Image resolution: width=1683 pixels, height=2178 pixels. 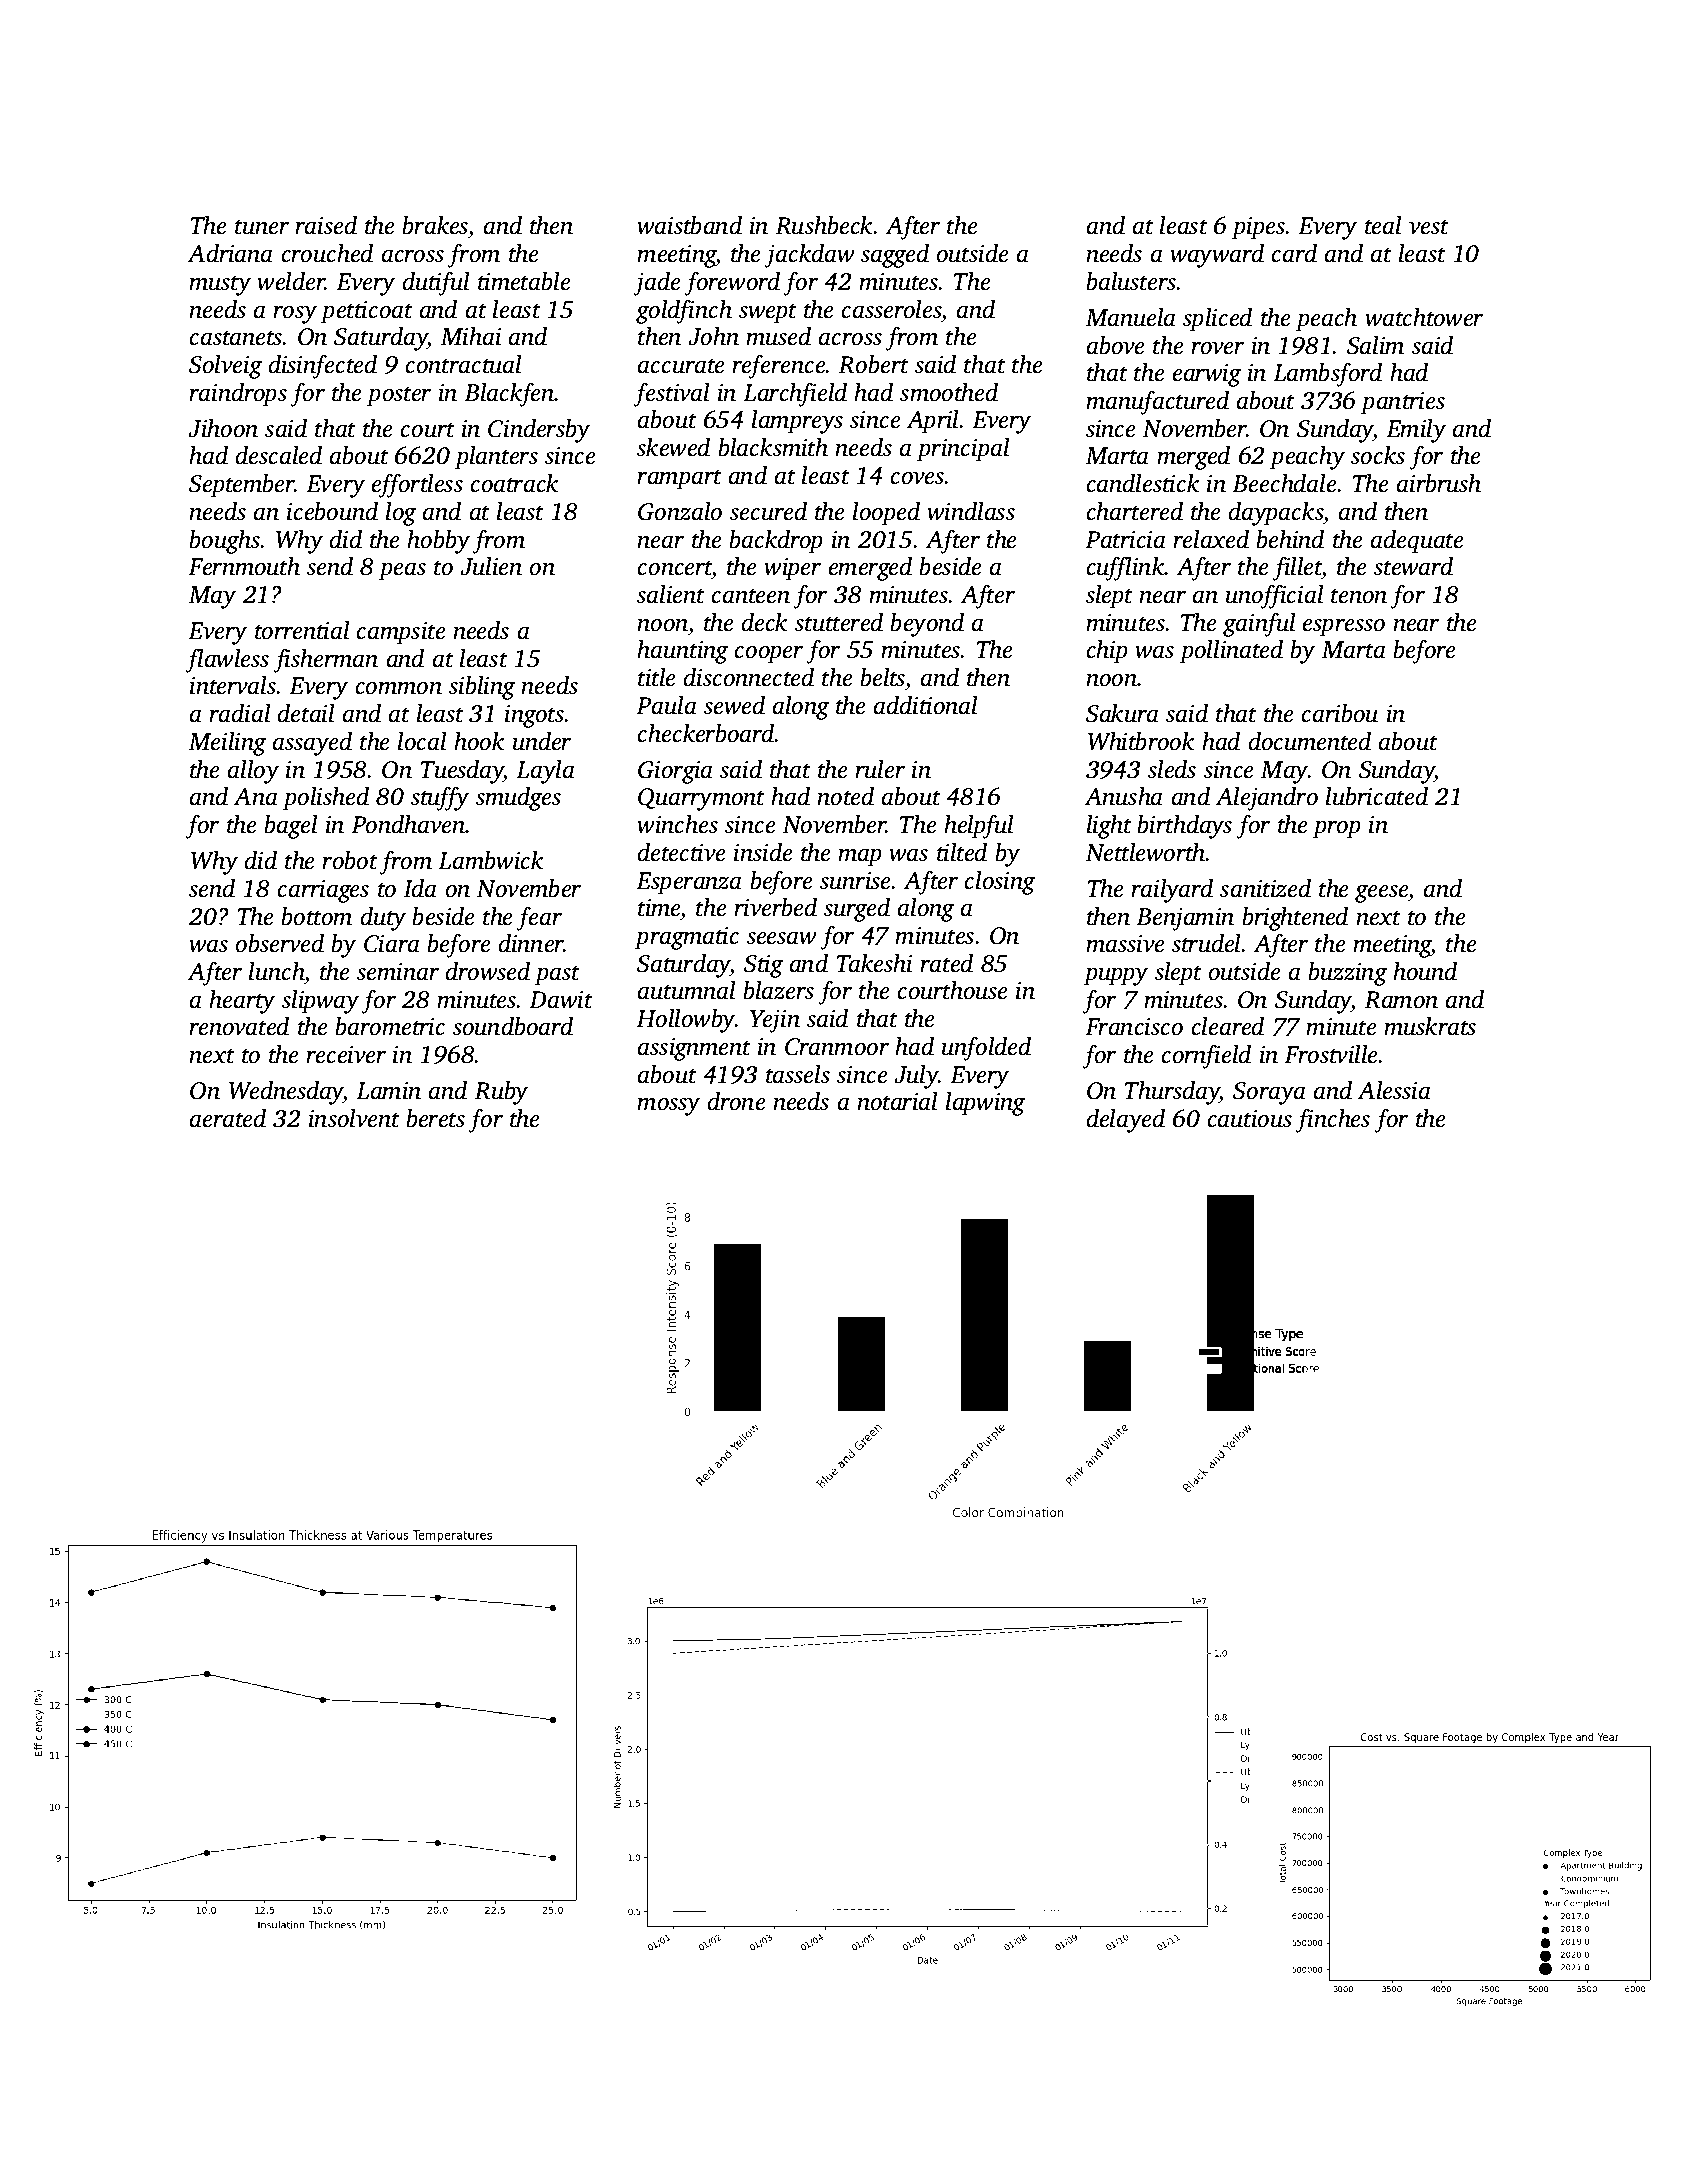 I want to click on Meiling, so click(x=227, y=744).
